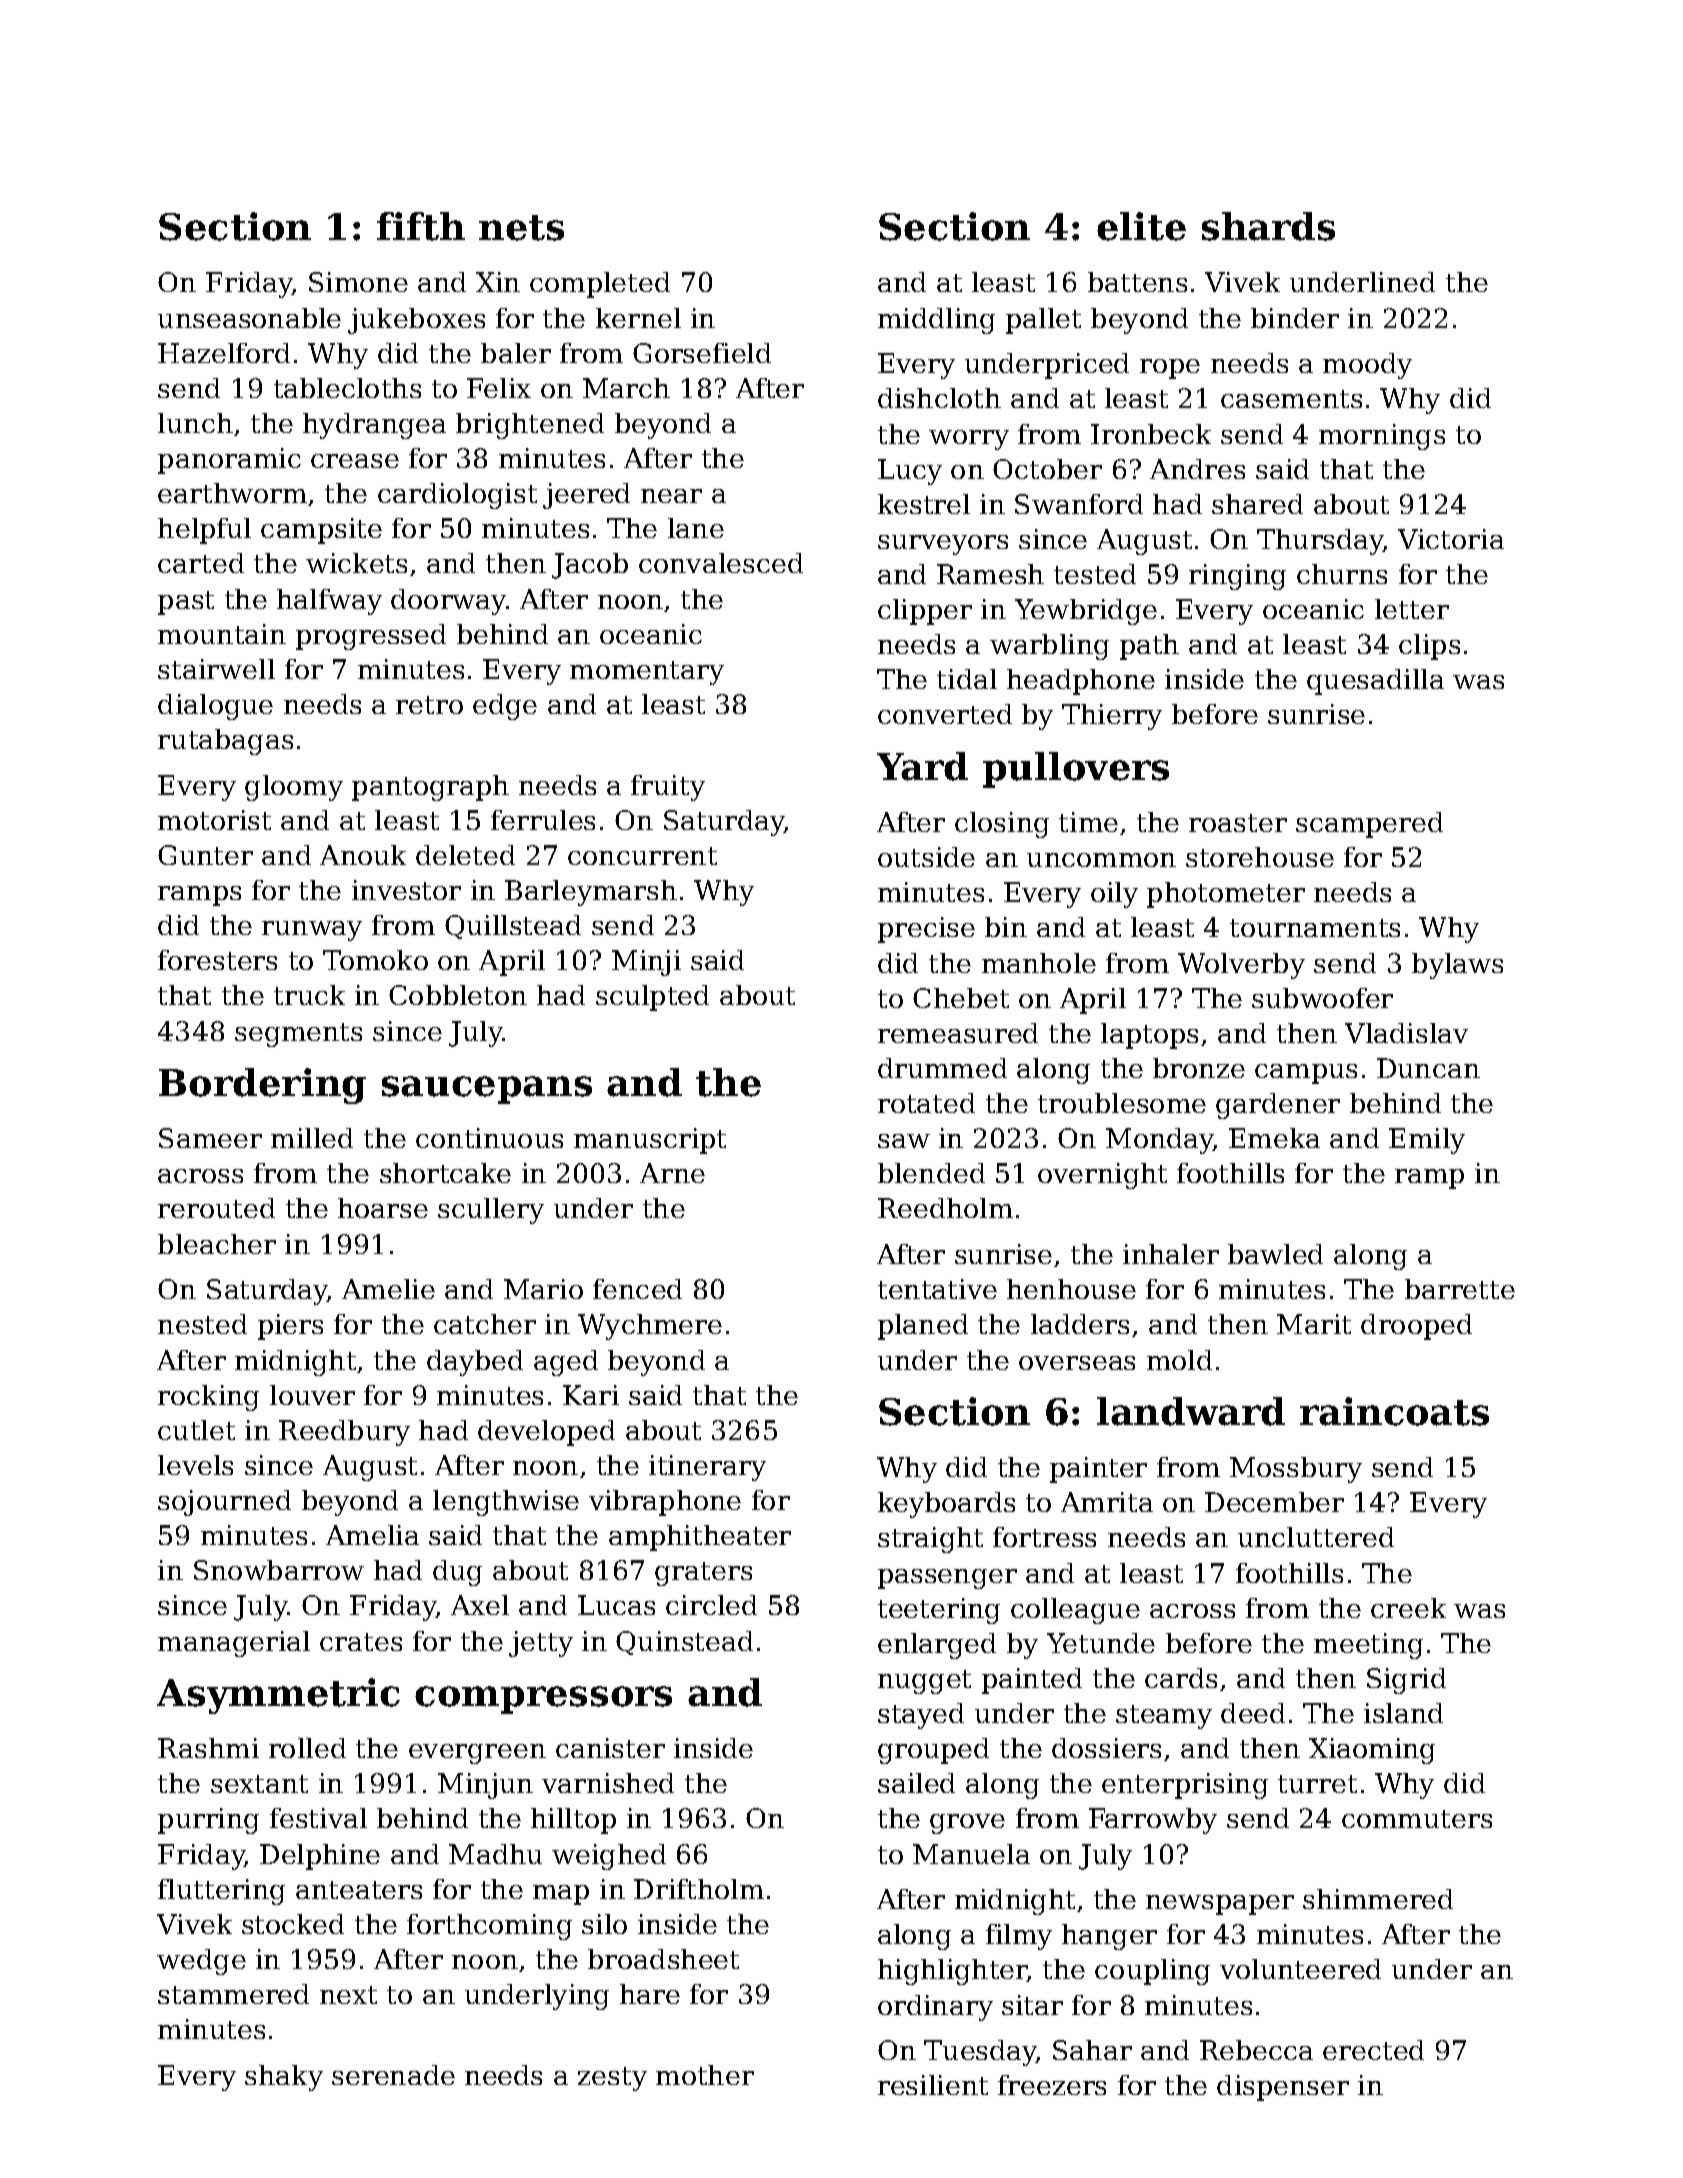  Describe the element at coordinates (215, 707) in the document. I see `dialogue` at that location.
